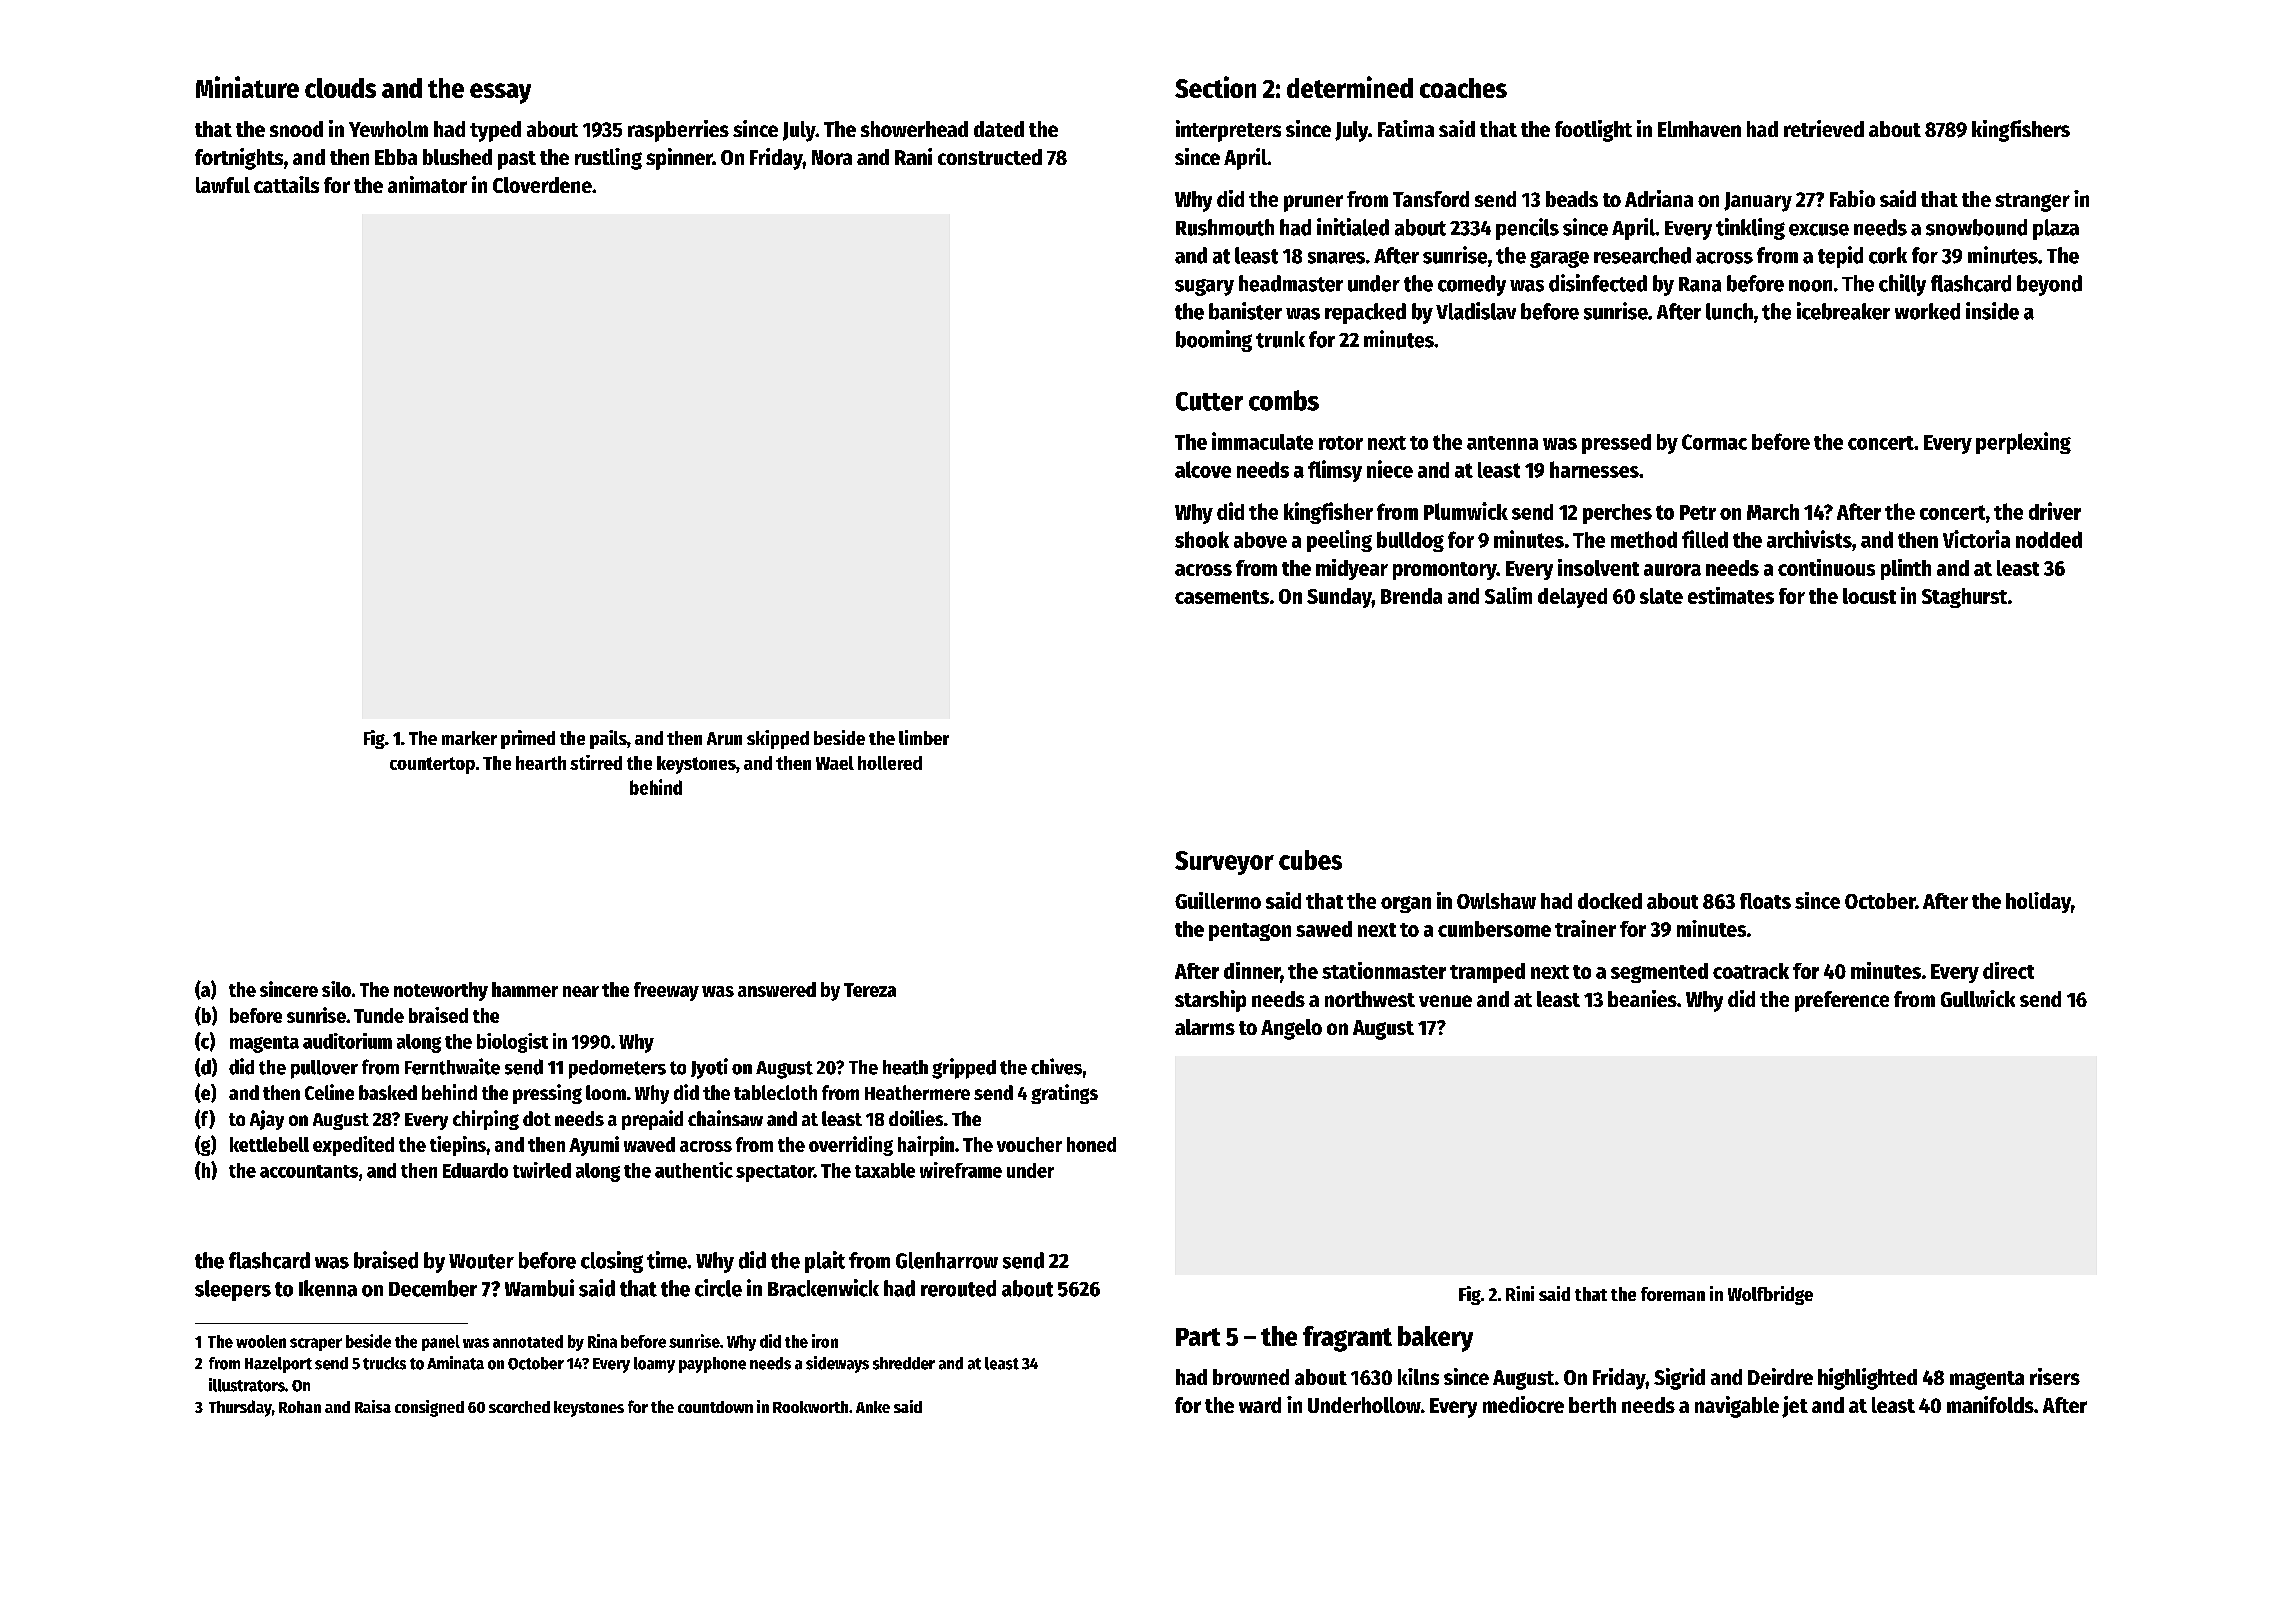 Image resolution: width=2292 pixels, height=1620 pixels. I want to click on risers, so click(2055, 1376).
